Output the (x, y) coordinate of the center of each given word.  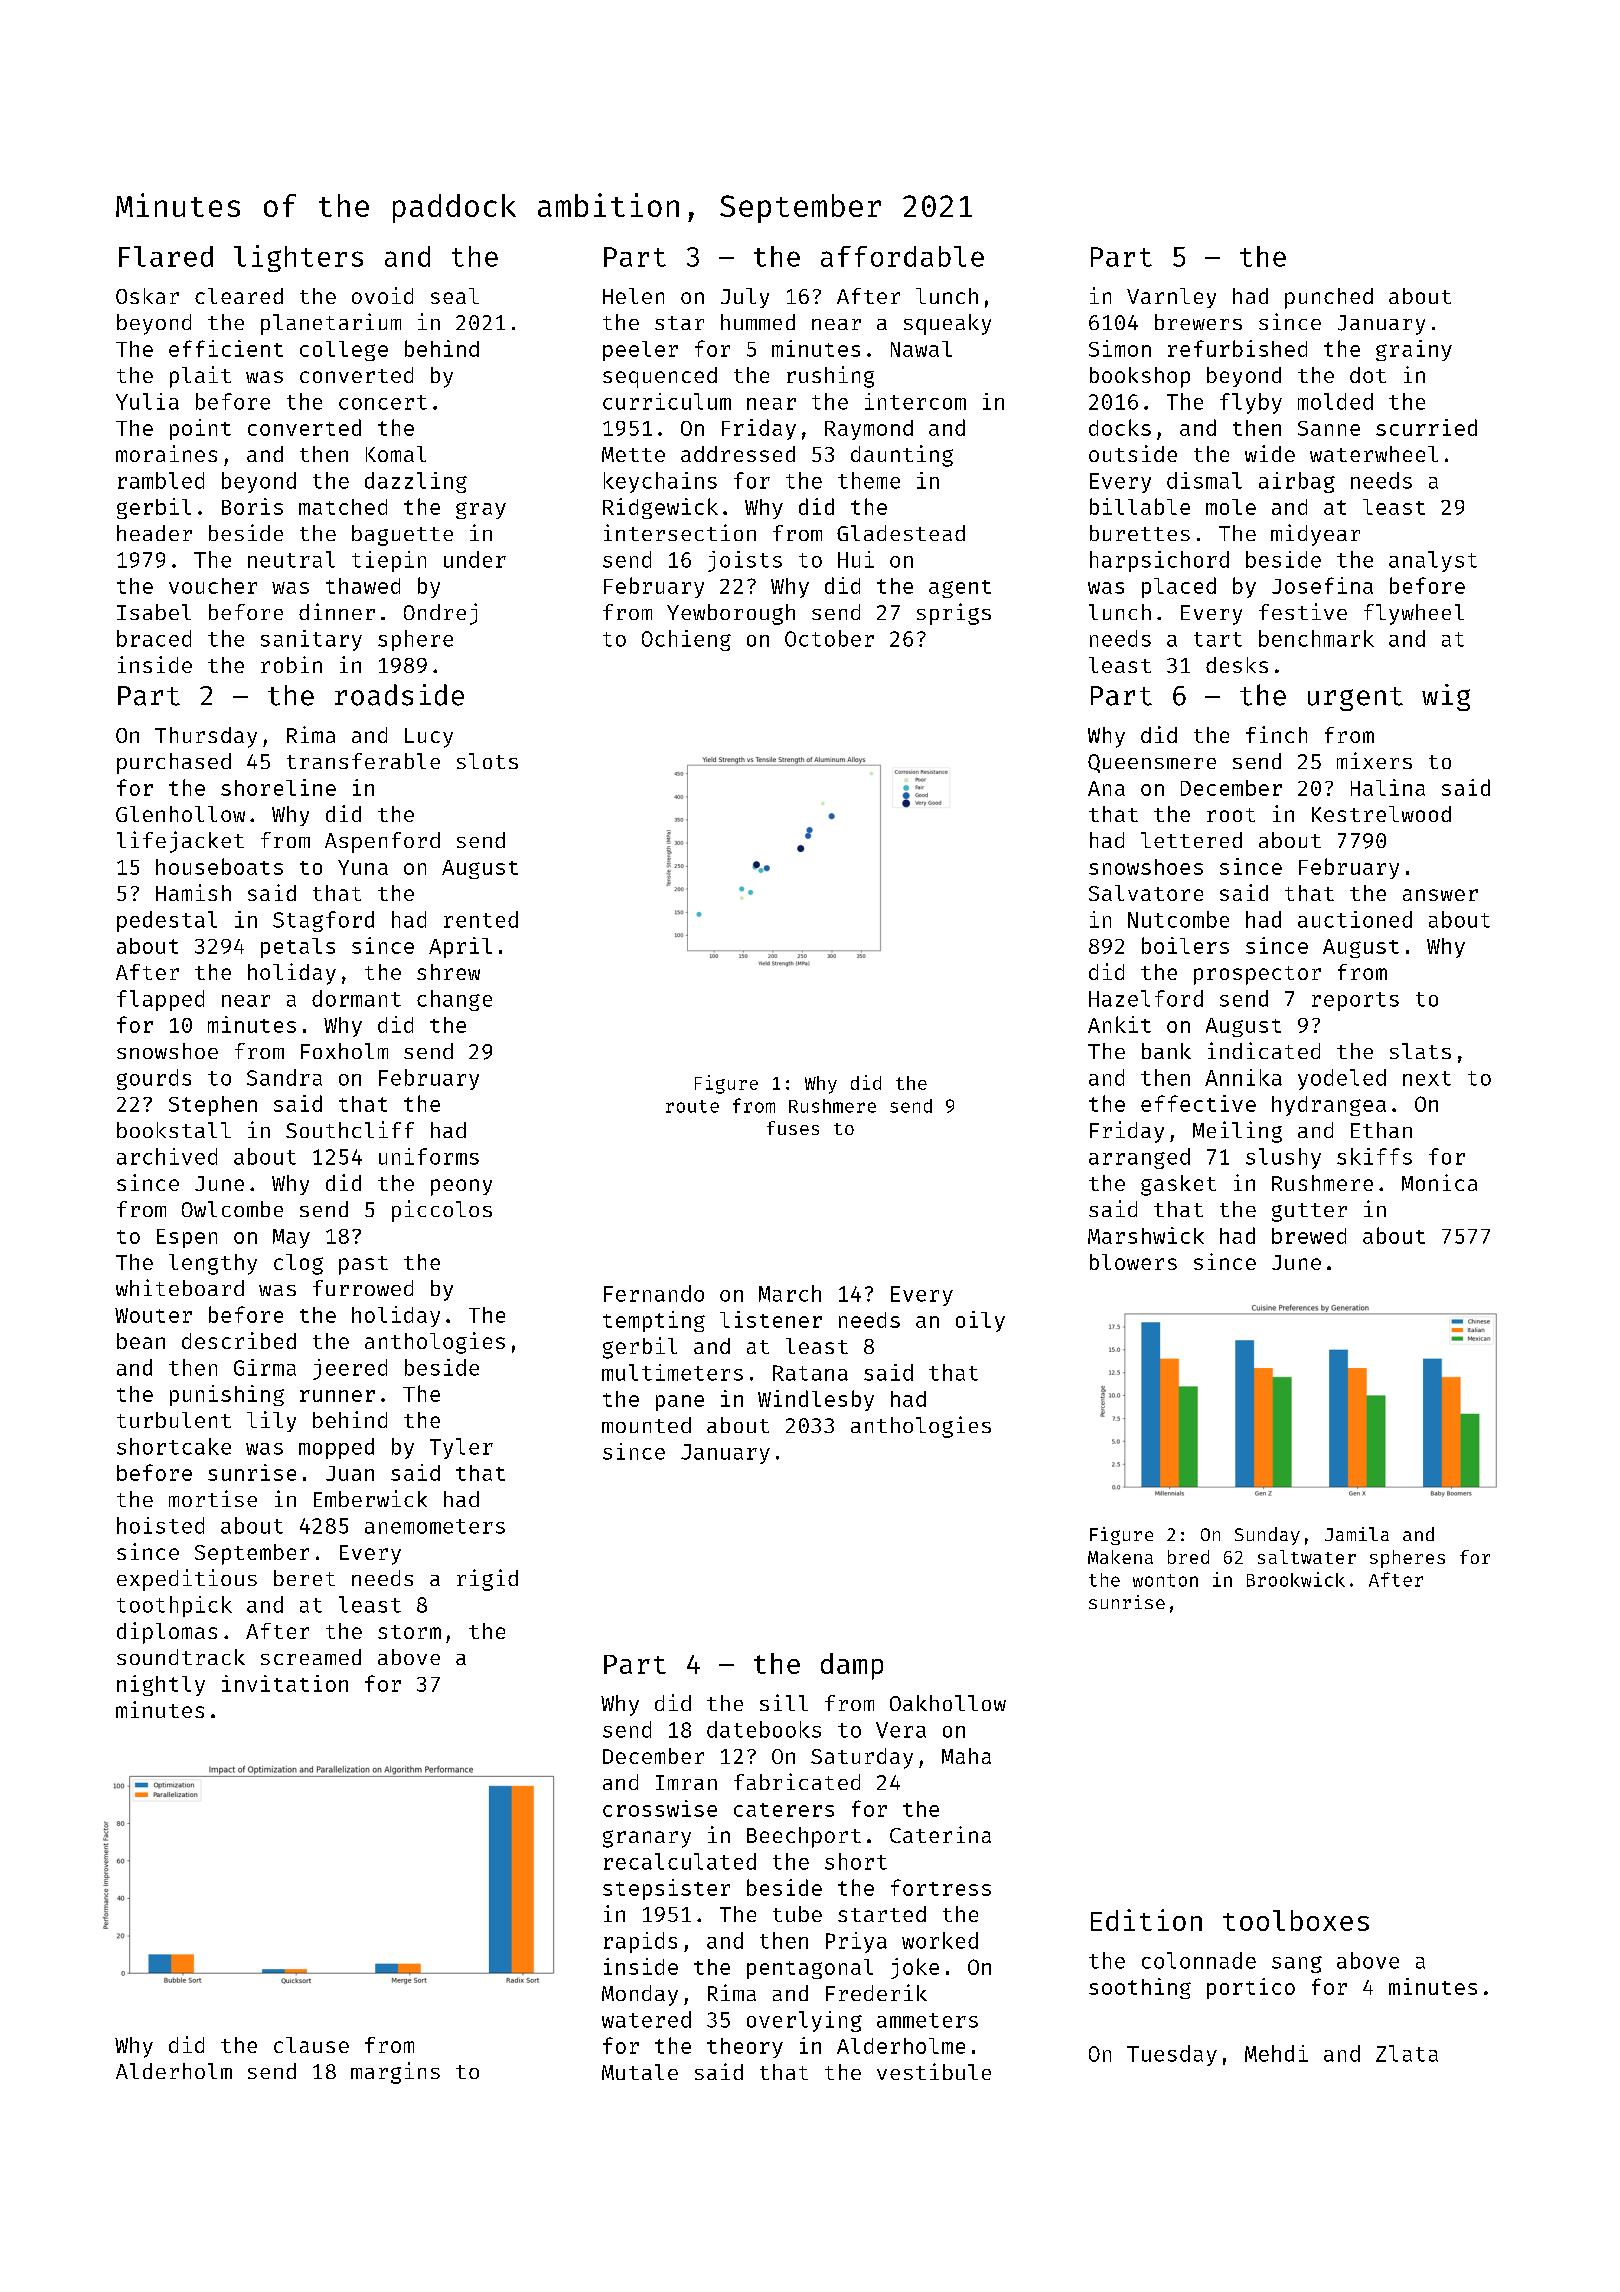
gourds (154, 1079)
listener (771, 1319)
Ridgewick (660, 508)
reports (1355, 1001)
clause (311, 2045)
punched (1329, 298)
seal (455, 296)
